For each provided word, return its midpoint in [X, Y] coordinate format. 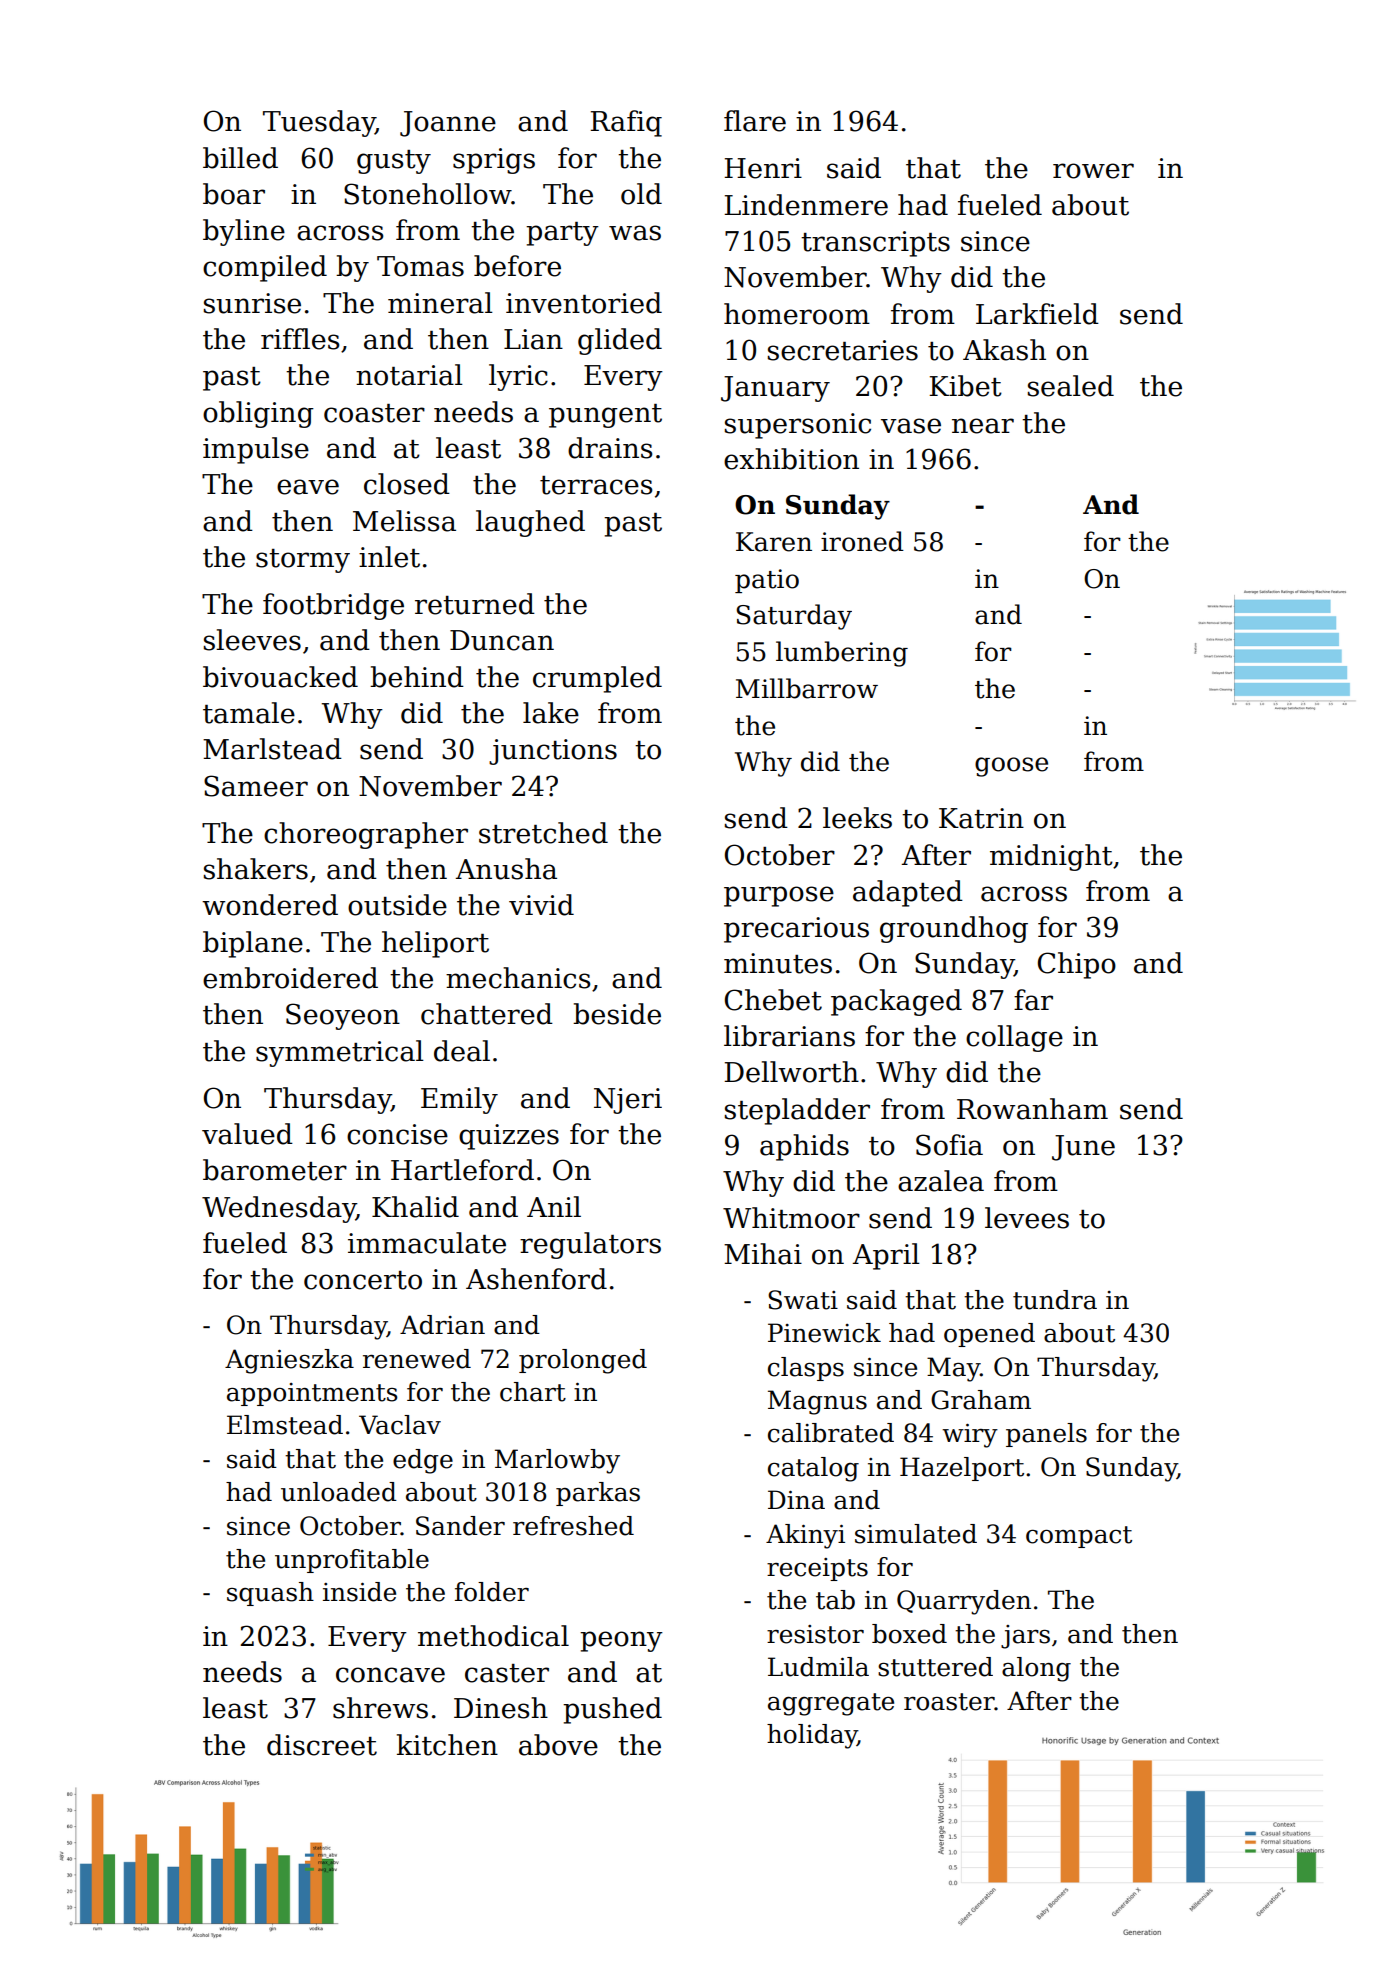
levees [1027, 1218]
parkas [598, 1494]
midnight [1051, 857]
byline [244, 232]
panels [1046, 1435]
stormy [303, 561]
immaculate [427, 1243]
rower [1093, 171]
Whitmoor [791, 1218]
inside [359, 1592]
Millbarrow [807, 688]
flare [755, 121]
